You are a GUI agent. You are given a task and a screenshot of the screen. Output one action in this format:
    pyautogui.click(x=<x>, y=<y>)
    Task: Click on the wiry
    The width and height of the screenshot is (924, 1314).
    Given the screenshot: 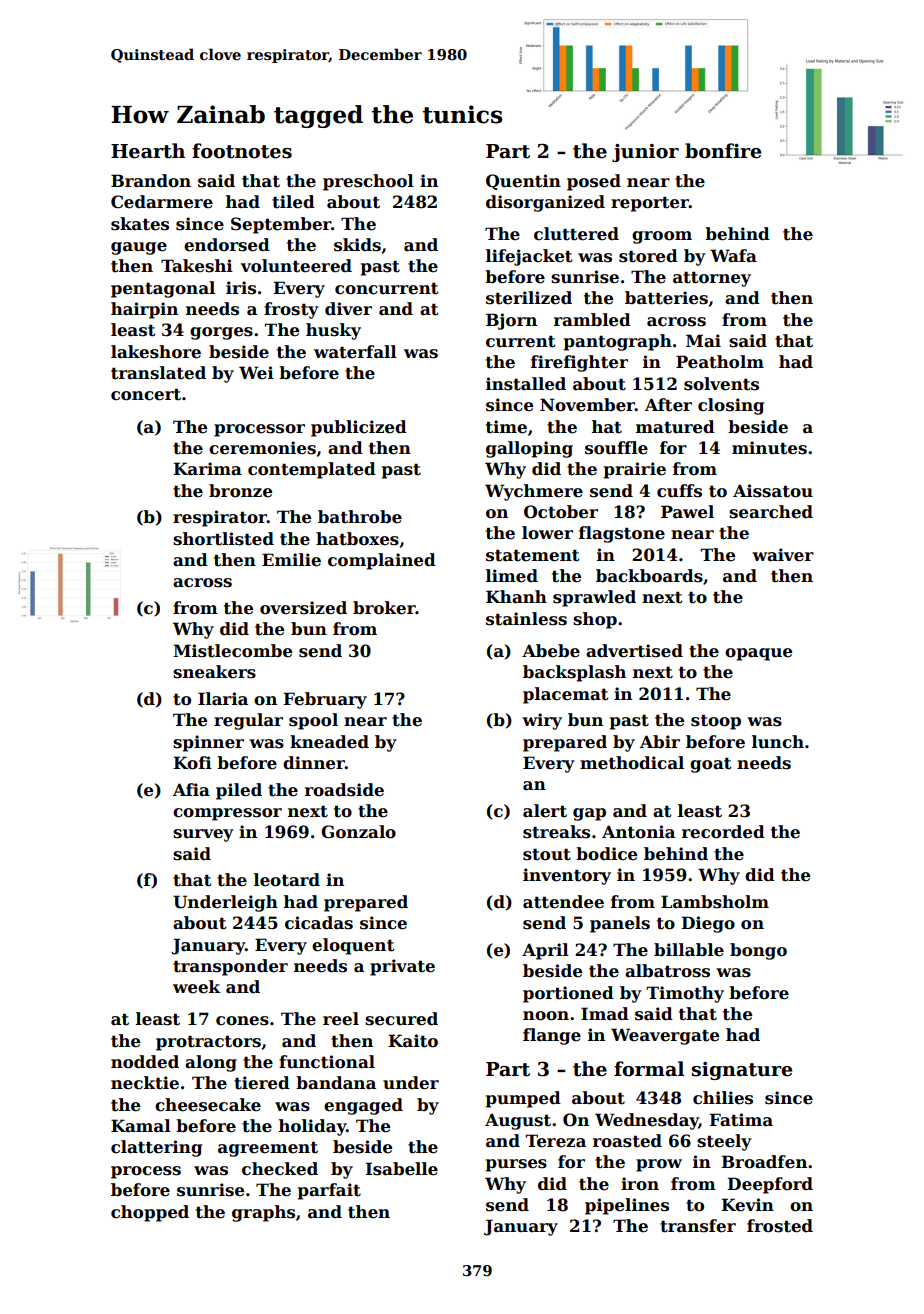 What is the action you would take?
    pyautogui.click(x=542, y=721)
